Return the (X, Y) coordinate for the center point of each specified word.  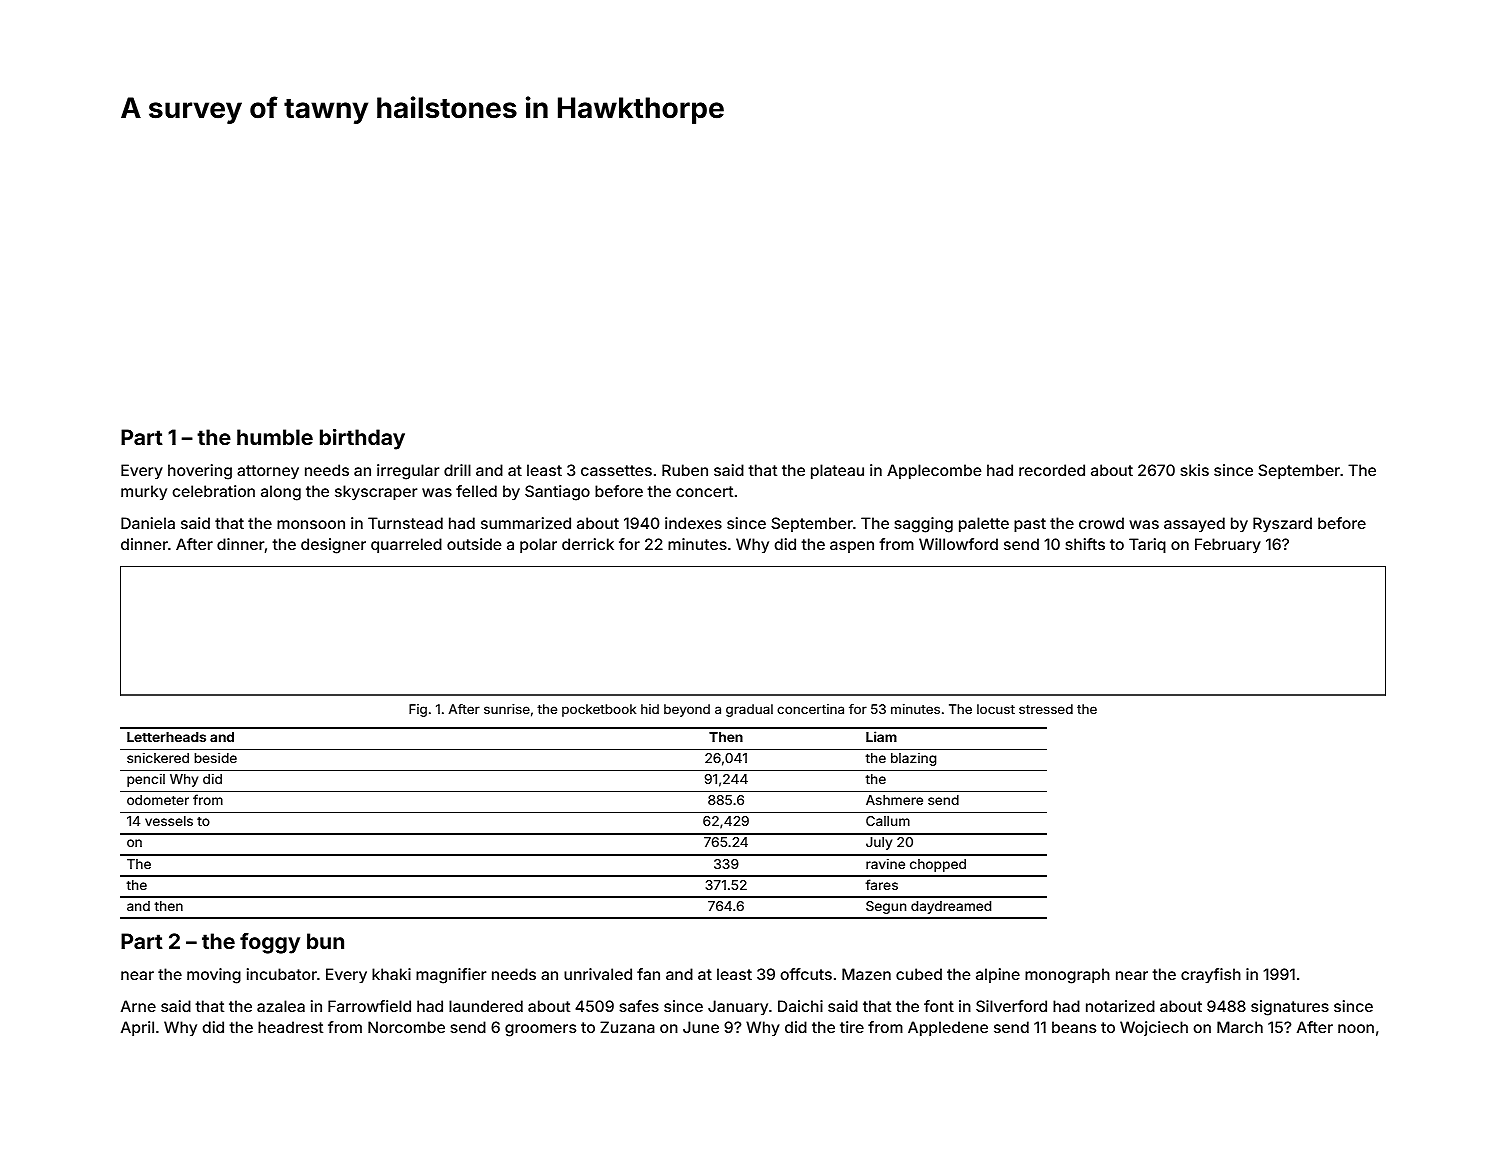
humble (275, 437)
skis (1194, 470)
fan (648, 974)
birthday (362, 439)
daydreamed (951, 907)
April (137, 1028)
